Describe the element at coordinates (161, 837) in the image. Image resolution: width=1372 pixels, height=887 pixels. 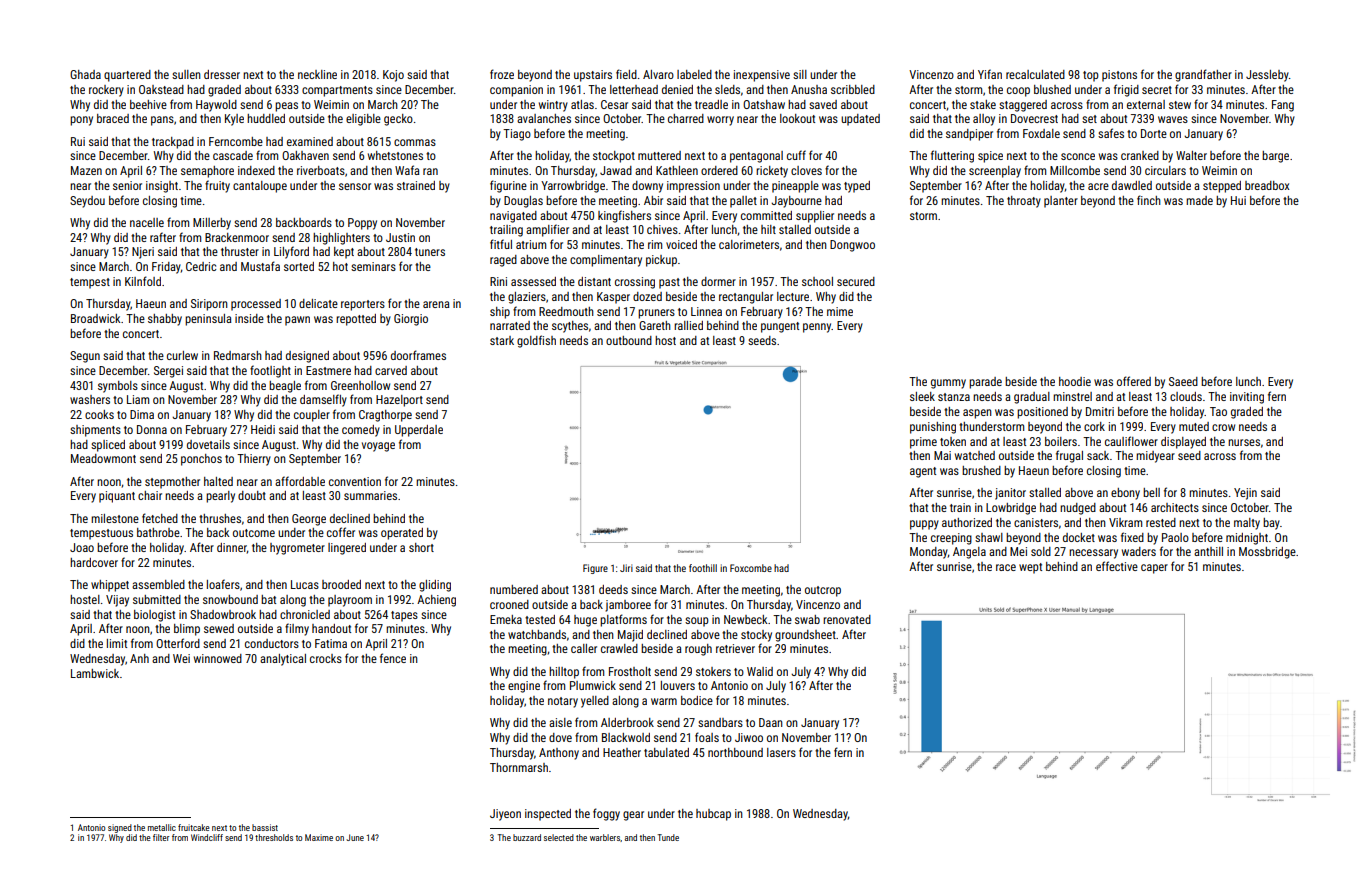
I see `filter` at that location.
